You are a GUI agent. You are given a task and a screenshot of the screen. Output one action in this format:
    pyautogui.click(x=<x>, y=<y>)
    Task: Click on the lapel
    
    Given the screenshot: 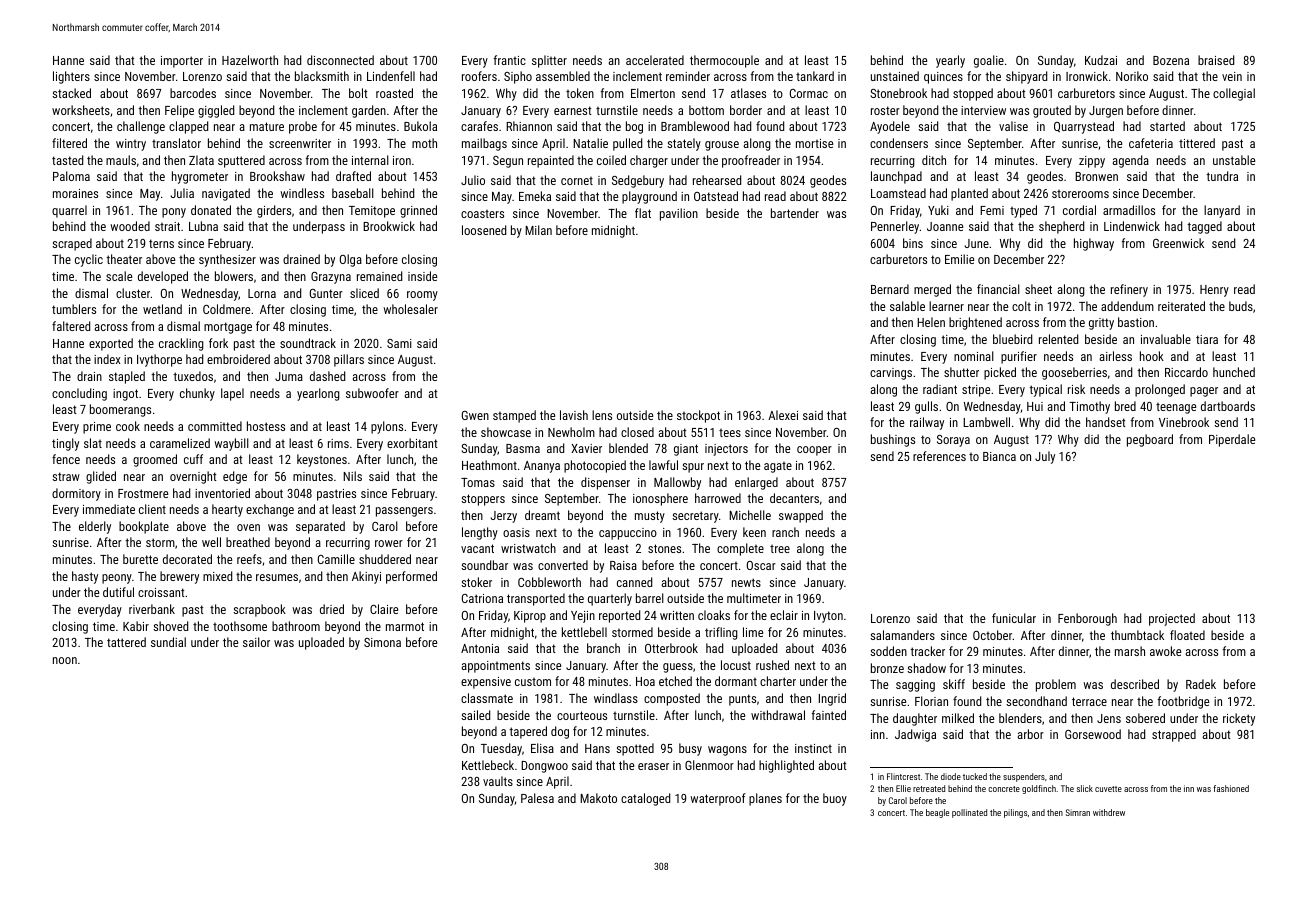 What is the action you would take?
    pyautogui.click(x=232, y=394)
